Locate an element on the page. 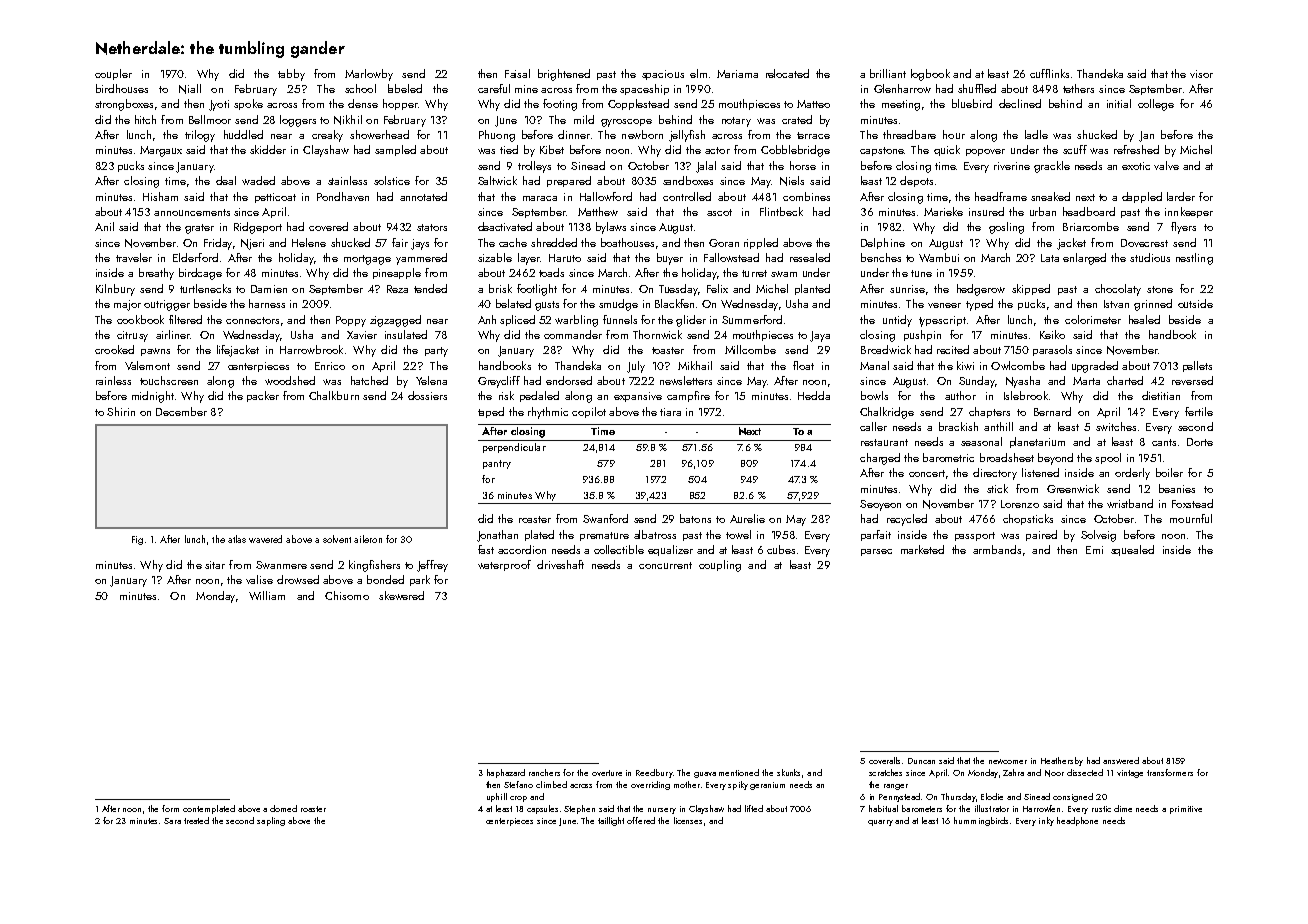 The image size is (1308, 924). sapling is located at coordinates (271, 821).
